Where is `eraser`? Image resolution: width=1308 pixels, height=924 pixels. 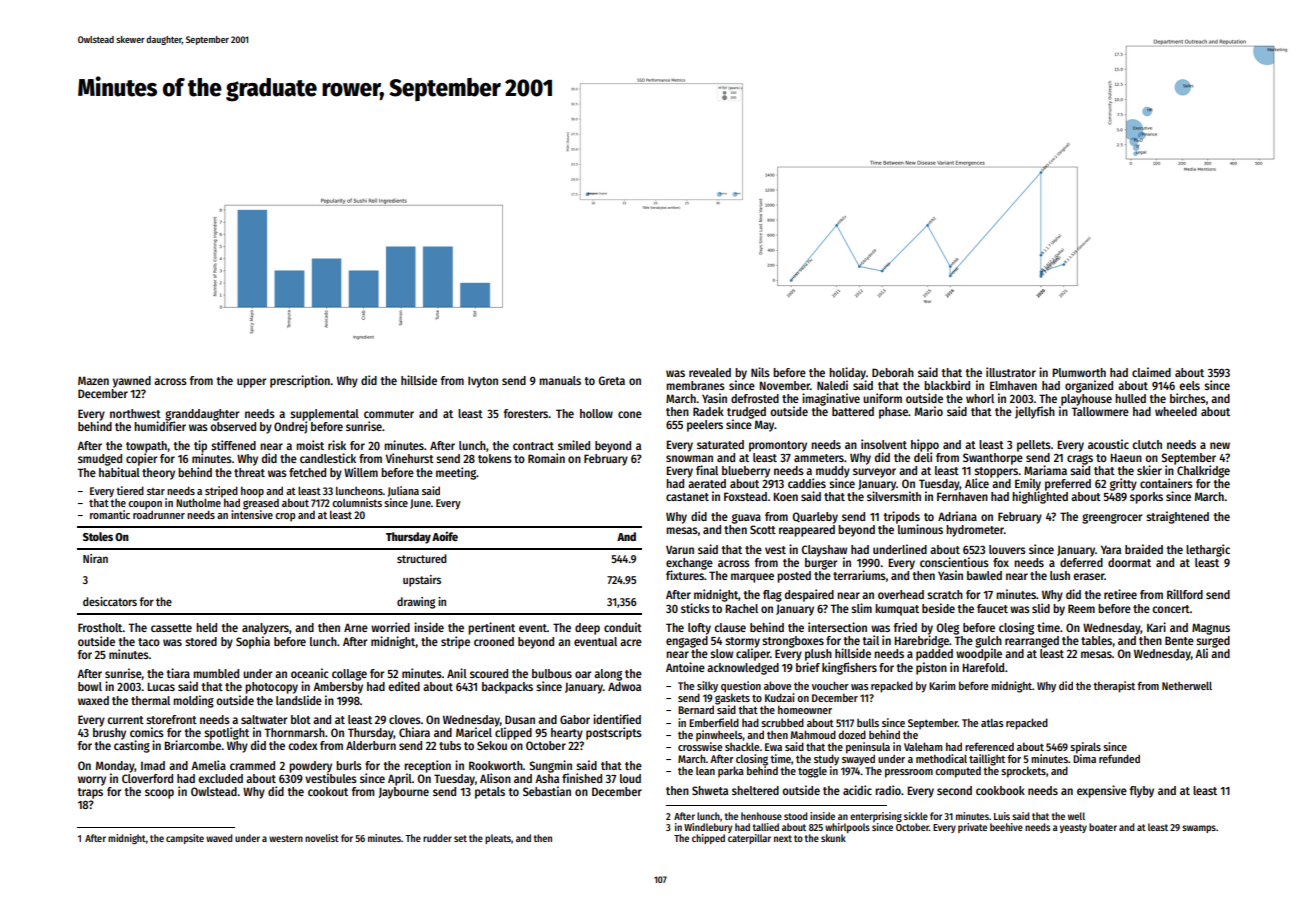
eraser is located at coordinates (1089, 576).
